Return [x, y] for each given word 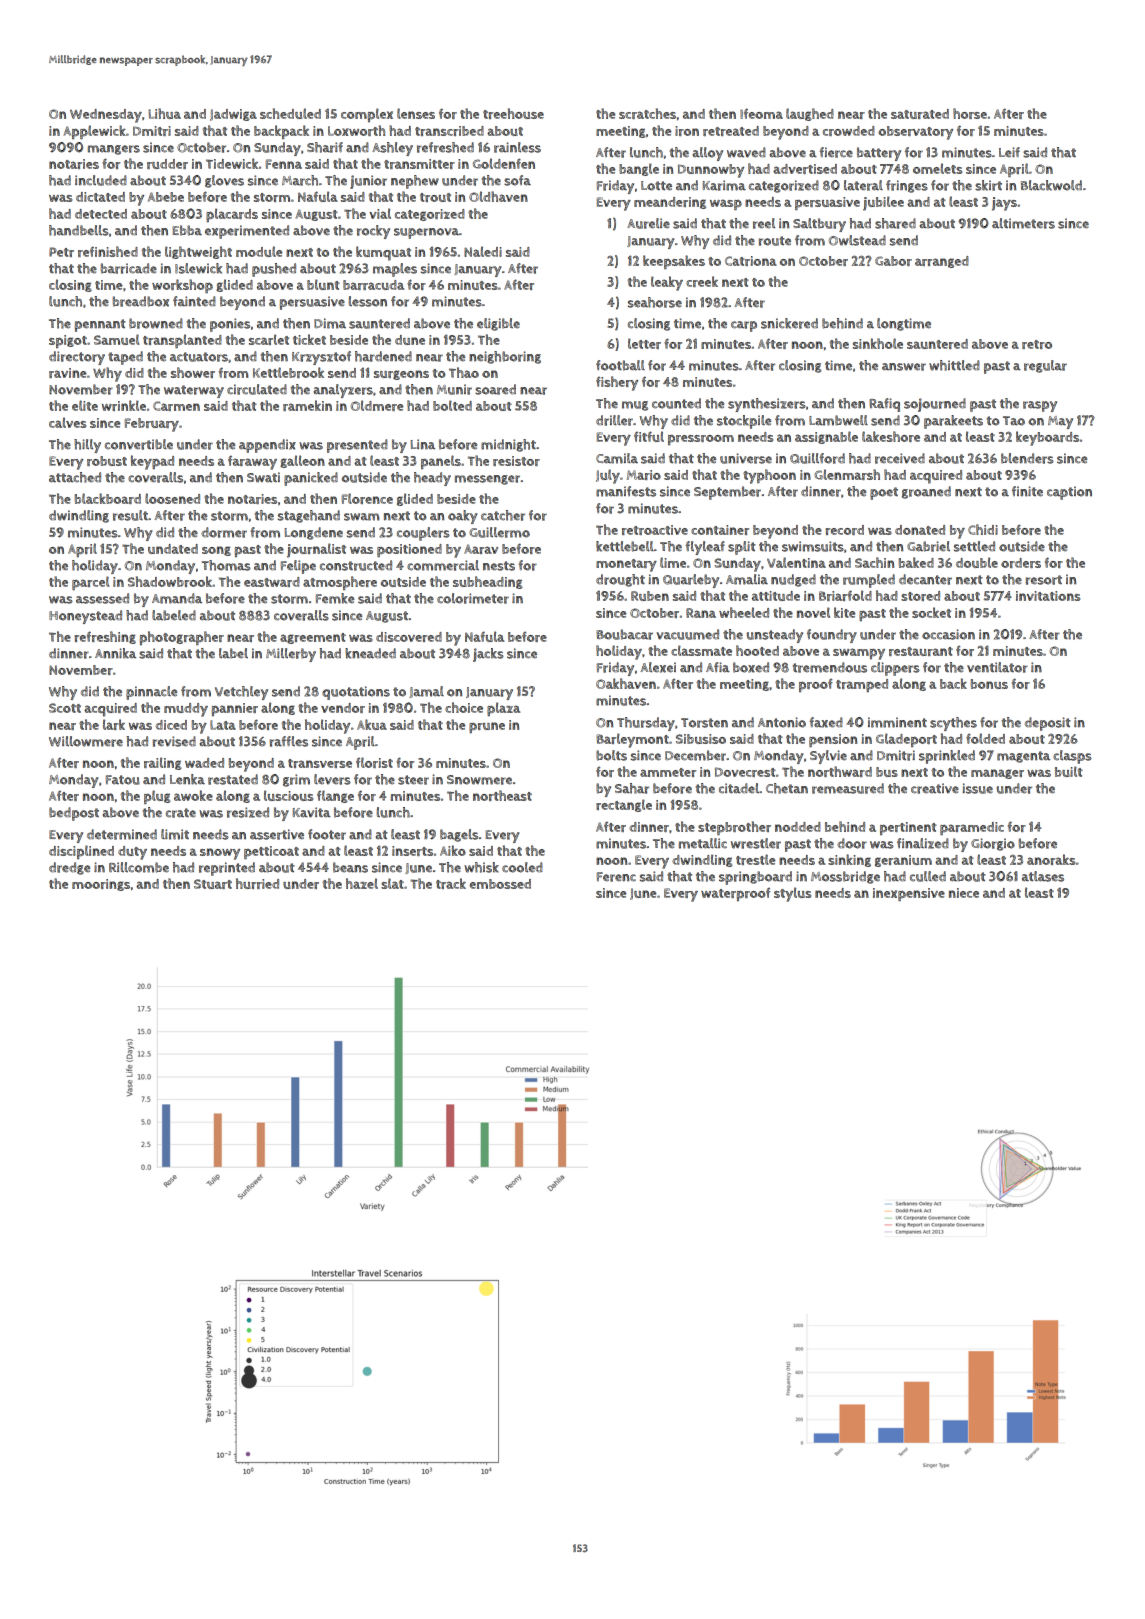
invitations [1048, 596]
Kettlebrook [288, 372]
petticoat [271, 852]
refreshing [105, 637]
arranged [942, 262]
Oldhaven [498, 196]
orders [1021, 563]
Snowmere [479, 780]
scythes [953, 724]
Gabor [893, 261]
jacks [488, 655]
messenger [487, 480]
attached [75, 477]
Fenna [284, 164]
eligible [498, 324]
